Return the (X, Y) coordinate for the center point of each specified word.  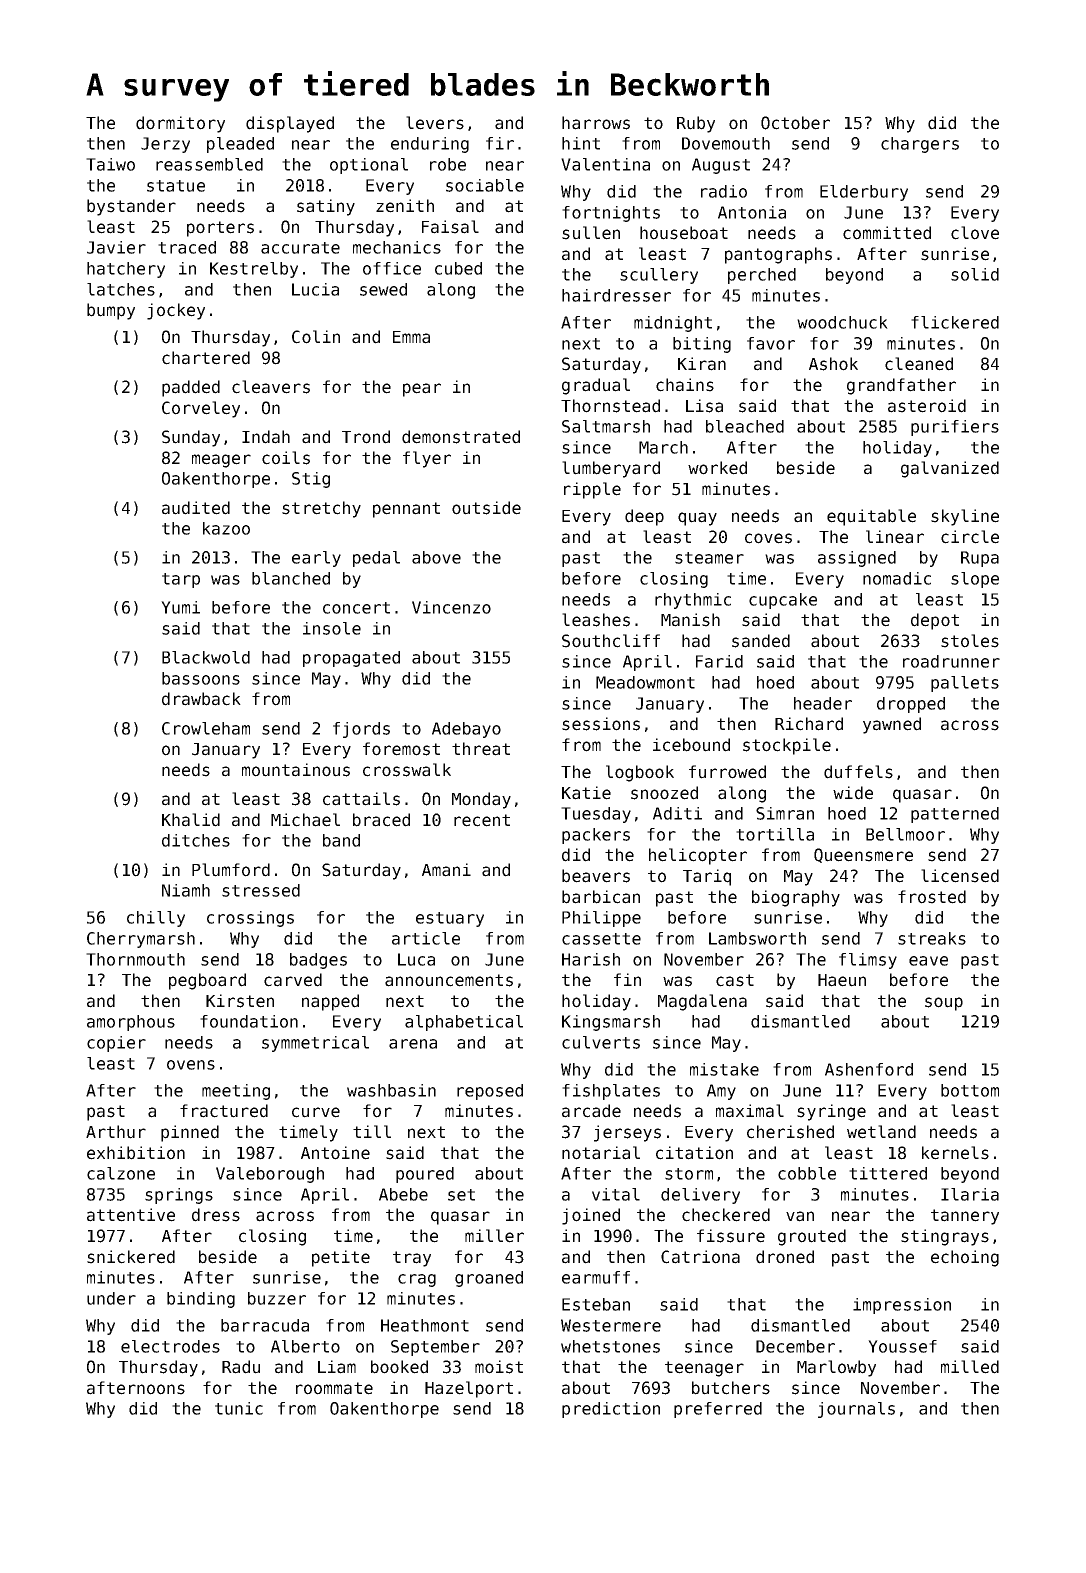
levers (435, 123)
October (795, 123)
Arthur (116, 1132)
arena (413, 1044)
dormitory (180, 124)
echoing (965, 1258)
